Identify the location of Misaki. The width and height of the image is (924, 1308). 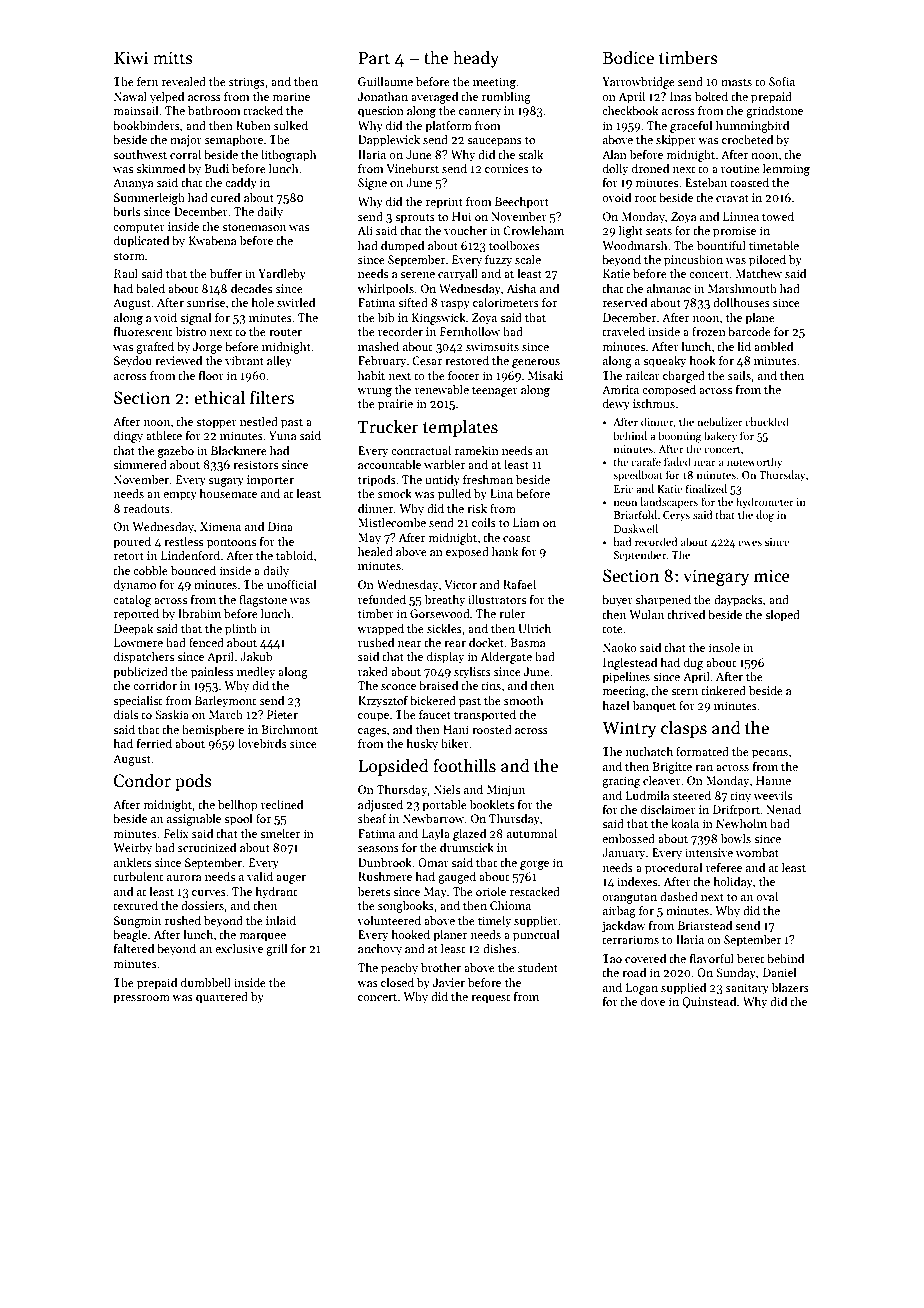
(545, 375).
